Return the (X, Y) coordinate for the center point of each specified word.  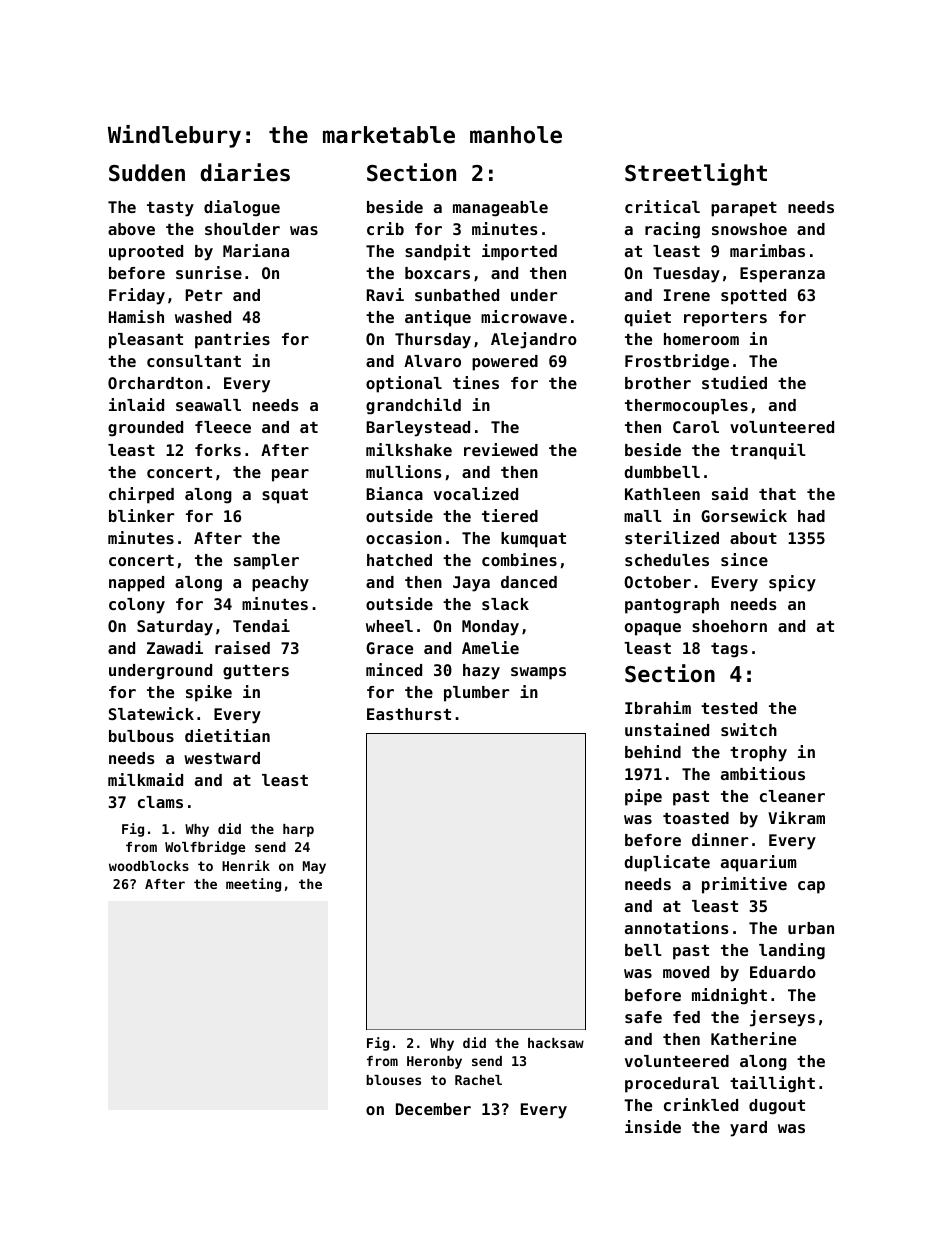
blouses (393, 1080)
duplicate (667, 863)
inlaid (136, 404)
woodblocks (149, 866)
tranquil (768, 451)
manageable (500, 209)
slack (505, 604)
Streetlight (696, 174)
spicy (792, 583)
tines (476, 382)
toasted (696, 818)
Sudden (147, 173)
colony (137, 606)
